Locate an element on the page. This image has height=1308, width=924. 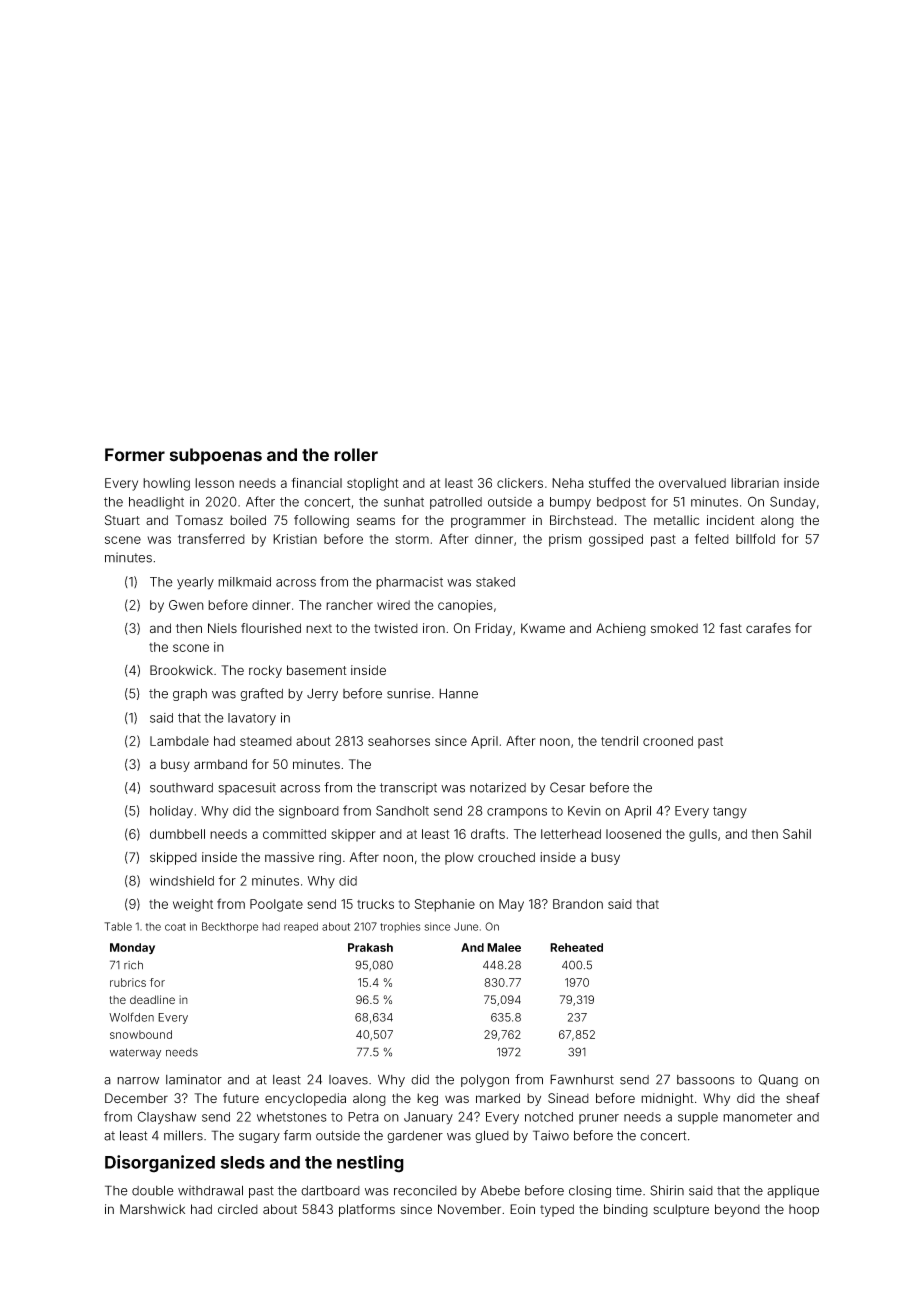
Poolgate is located at coordinates (276, 905).
